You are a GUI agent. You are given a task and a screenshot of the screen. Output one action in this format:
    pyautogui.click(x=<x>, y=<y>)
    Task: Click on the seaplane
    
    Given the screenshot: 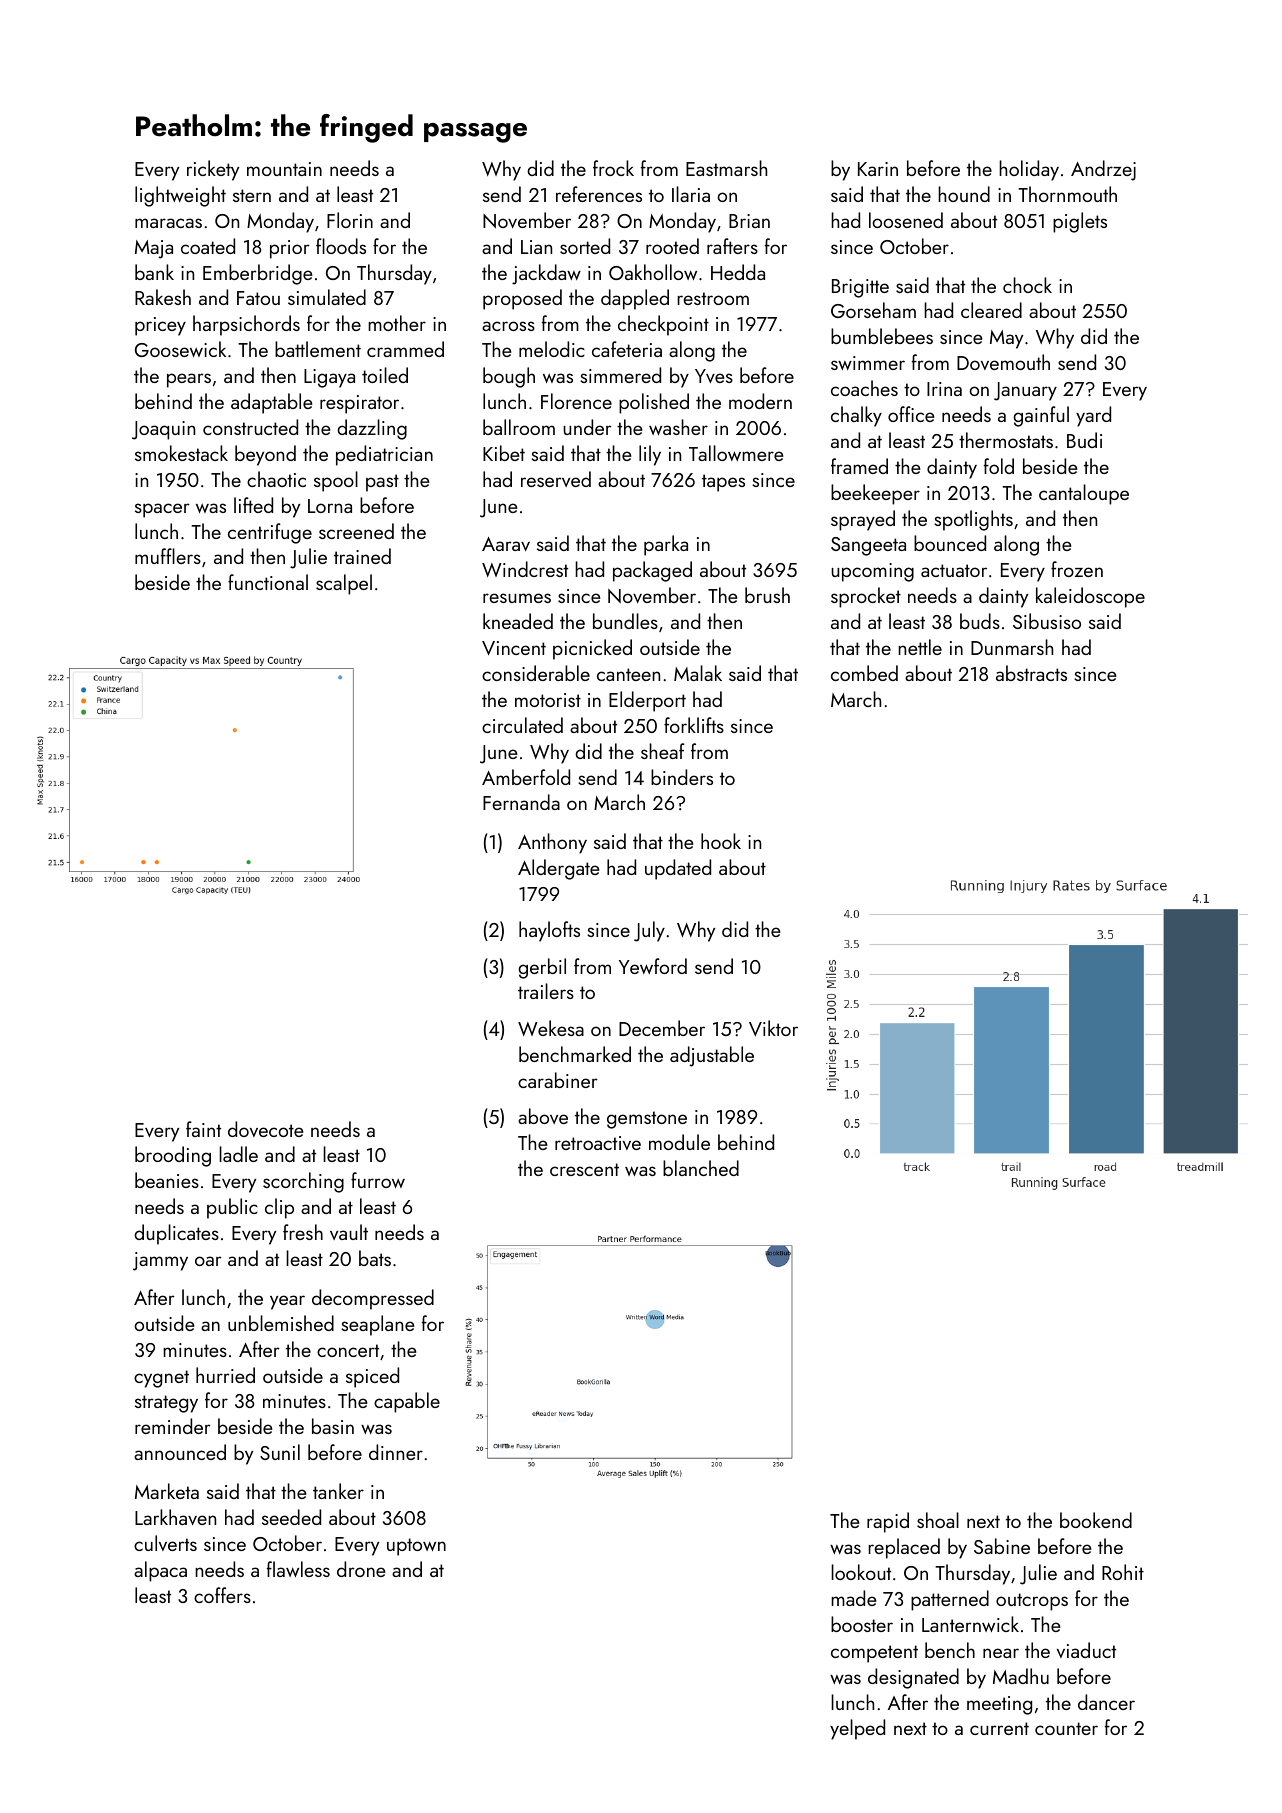 What is the action you would take?
    pyautogui.click(x=377, y=1325)
